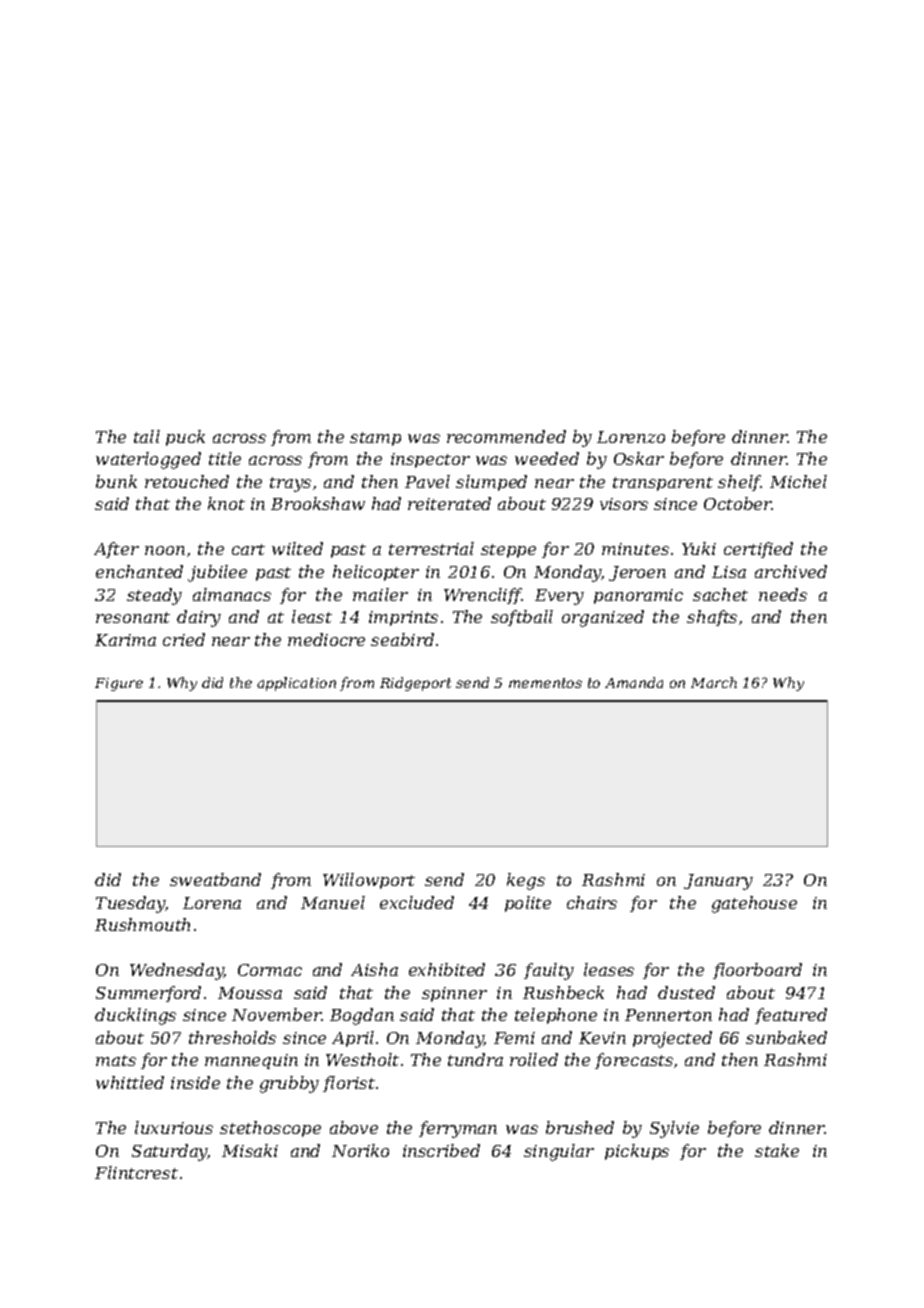  Describe the element at coordinates (232, 1037) in the screenshot. I see `thresholds` at that location.
